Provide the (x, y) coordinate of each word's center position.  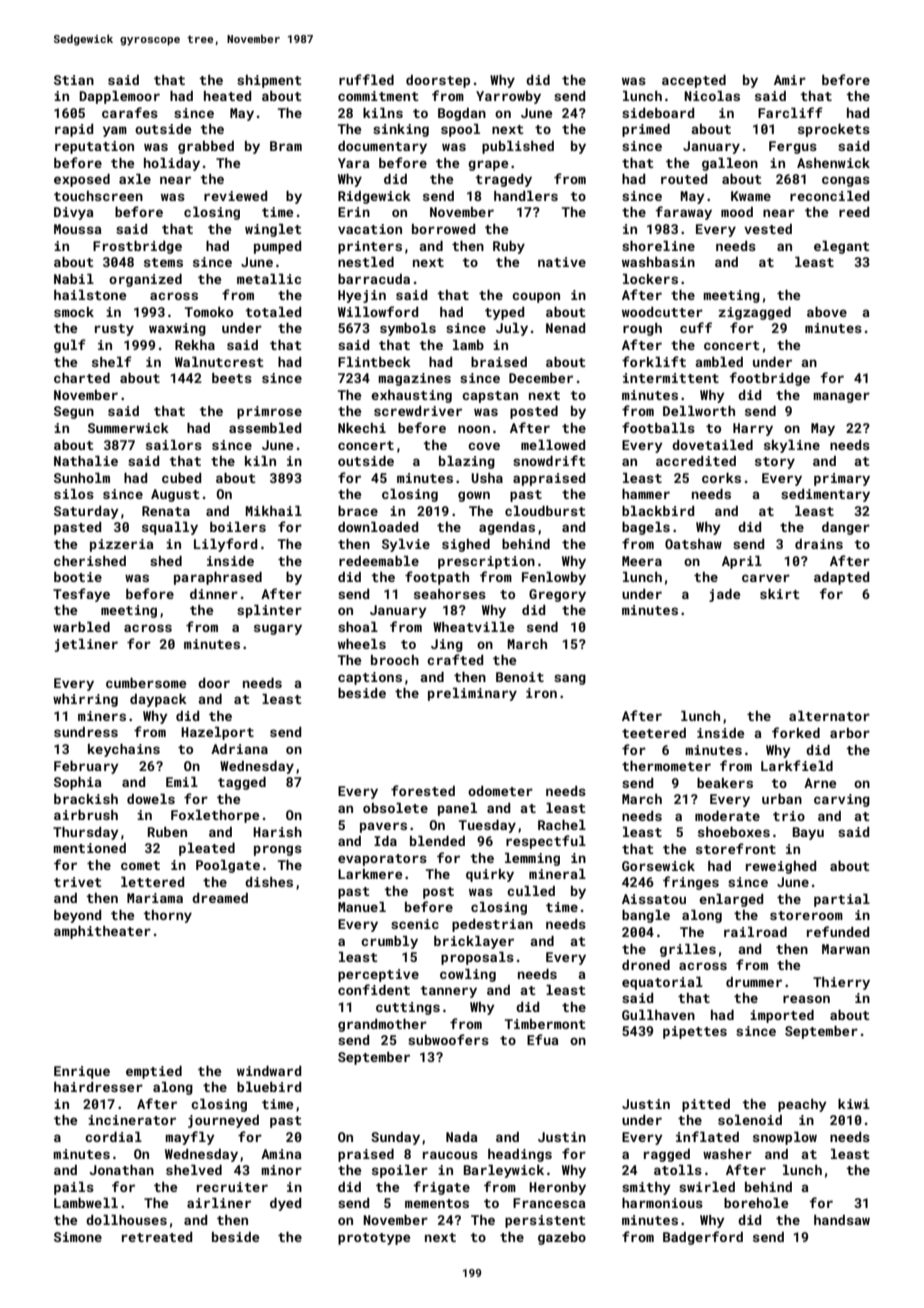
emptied (154, 1072)
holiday (172, 164)
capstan (490, 397)
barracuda (374, 279)
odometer (500, 791)
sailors (174, 445)
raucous (450, 1155)
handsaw (842, 1220)
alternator (829, 716)
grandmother (382, 1025)
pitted (706, 1105)
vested (768, 229)
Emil (182, 782)
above (827, 312)
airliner (219, 1203)
